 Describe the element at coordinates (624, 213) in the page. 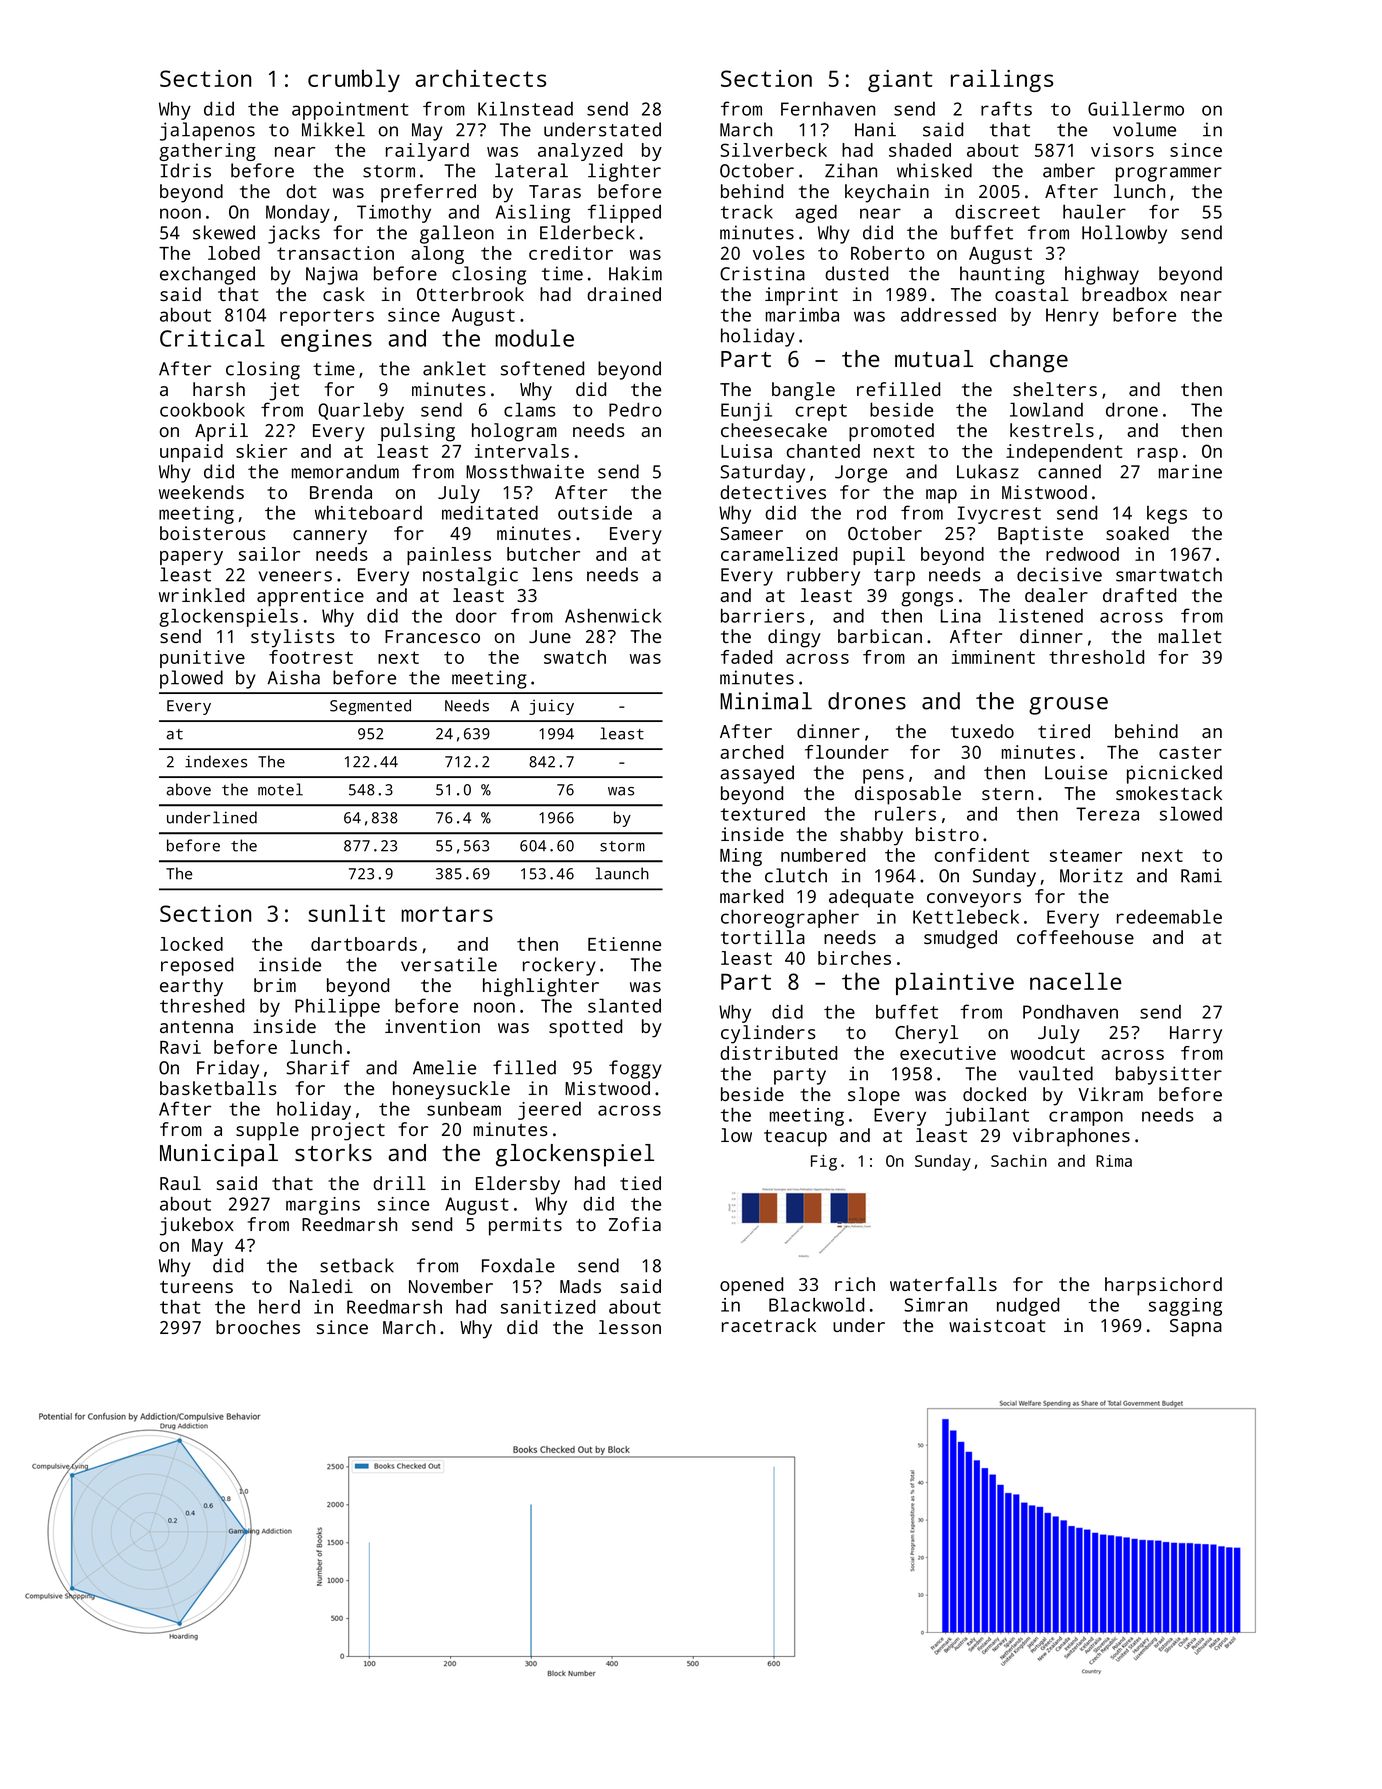

I see `flipped` at that location.
